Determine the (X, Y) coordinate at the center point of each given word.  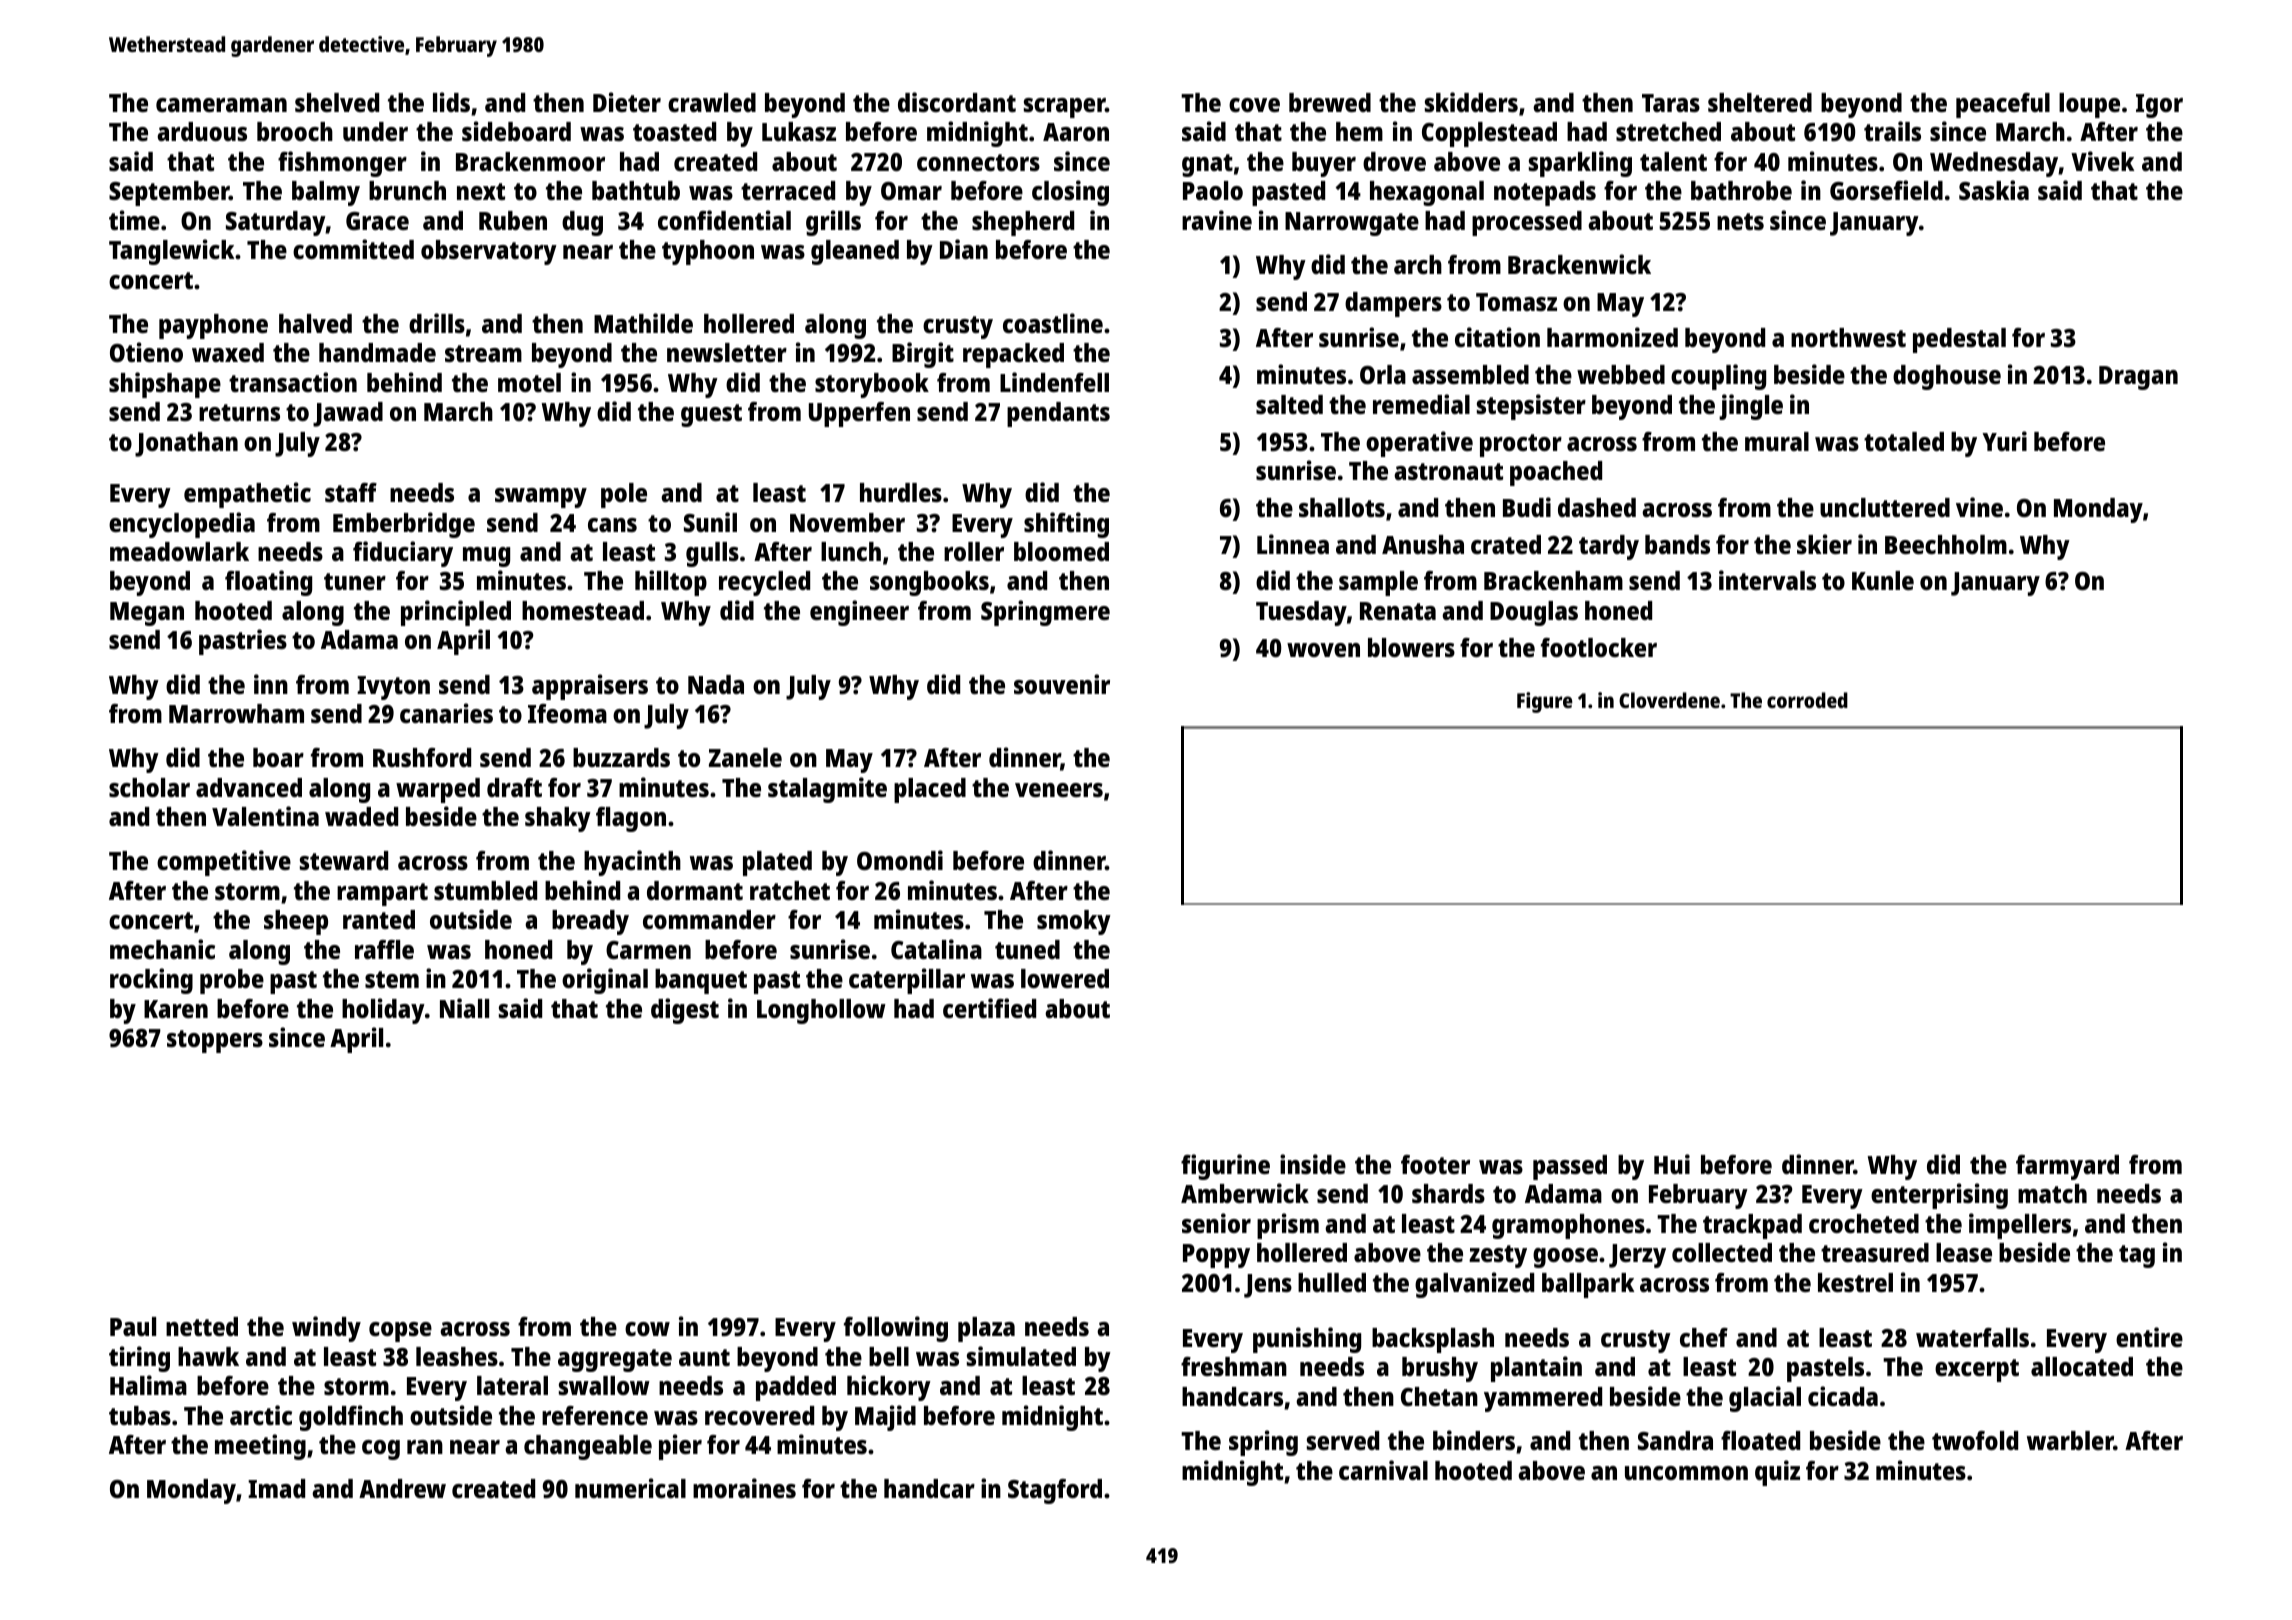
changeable (588, 1447)
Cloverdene (1669, 700)
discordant (957, 102)
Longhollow (821, 1011)
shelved (337, 102)
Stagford (1055, 1491)
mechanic (162, 949)
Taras (1671, 103)
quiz (1777, 1473)
